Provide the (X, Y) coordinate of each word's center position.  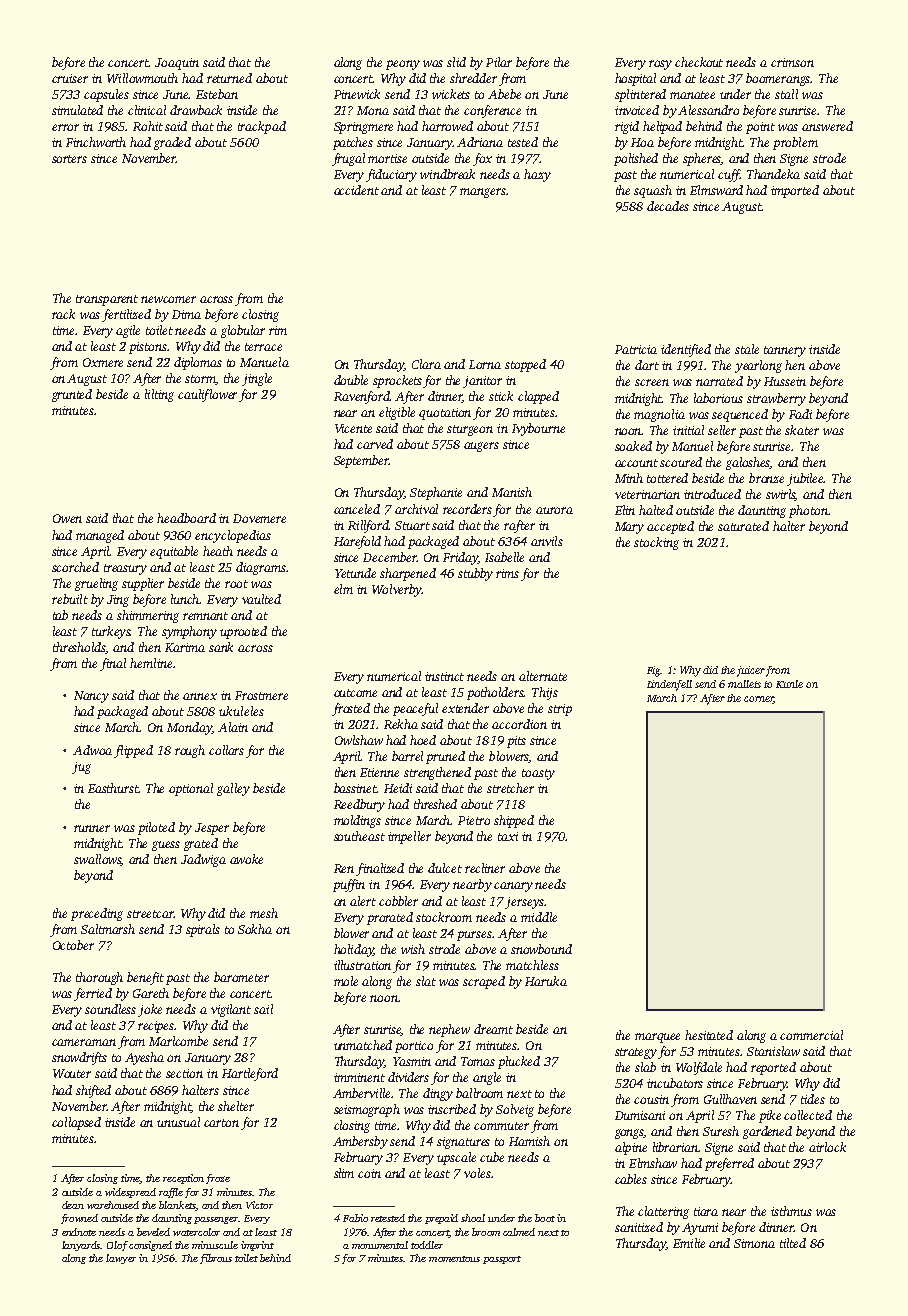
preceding (97, 914)
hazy (537, 175)
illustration (362, 965)
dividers (408, 1077)
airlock (827, 1147)
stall (786, 94)
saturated (743, 526)
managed (100, 536)
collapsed (76, 1123)
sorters (69, 159)
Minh (629, 478)
